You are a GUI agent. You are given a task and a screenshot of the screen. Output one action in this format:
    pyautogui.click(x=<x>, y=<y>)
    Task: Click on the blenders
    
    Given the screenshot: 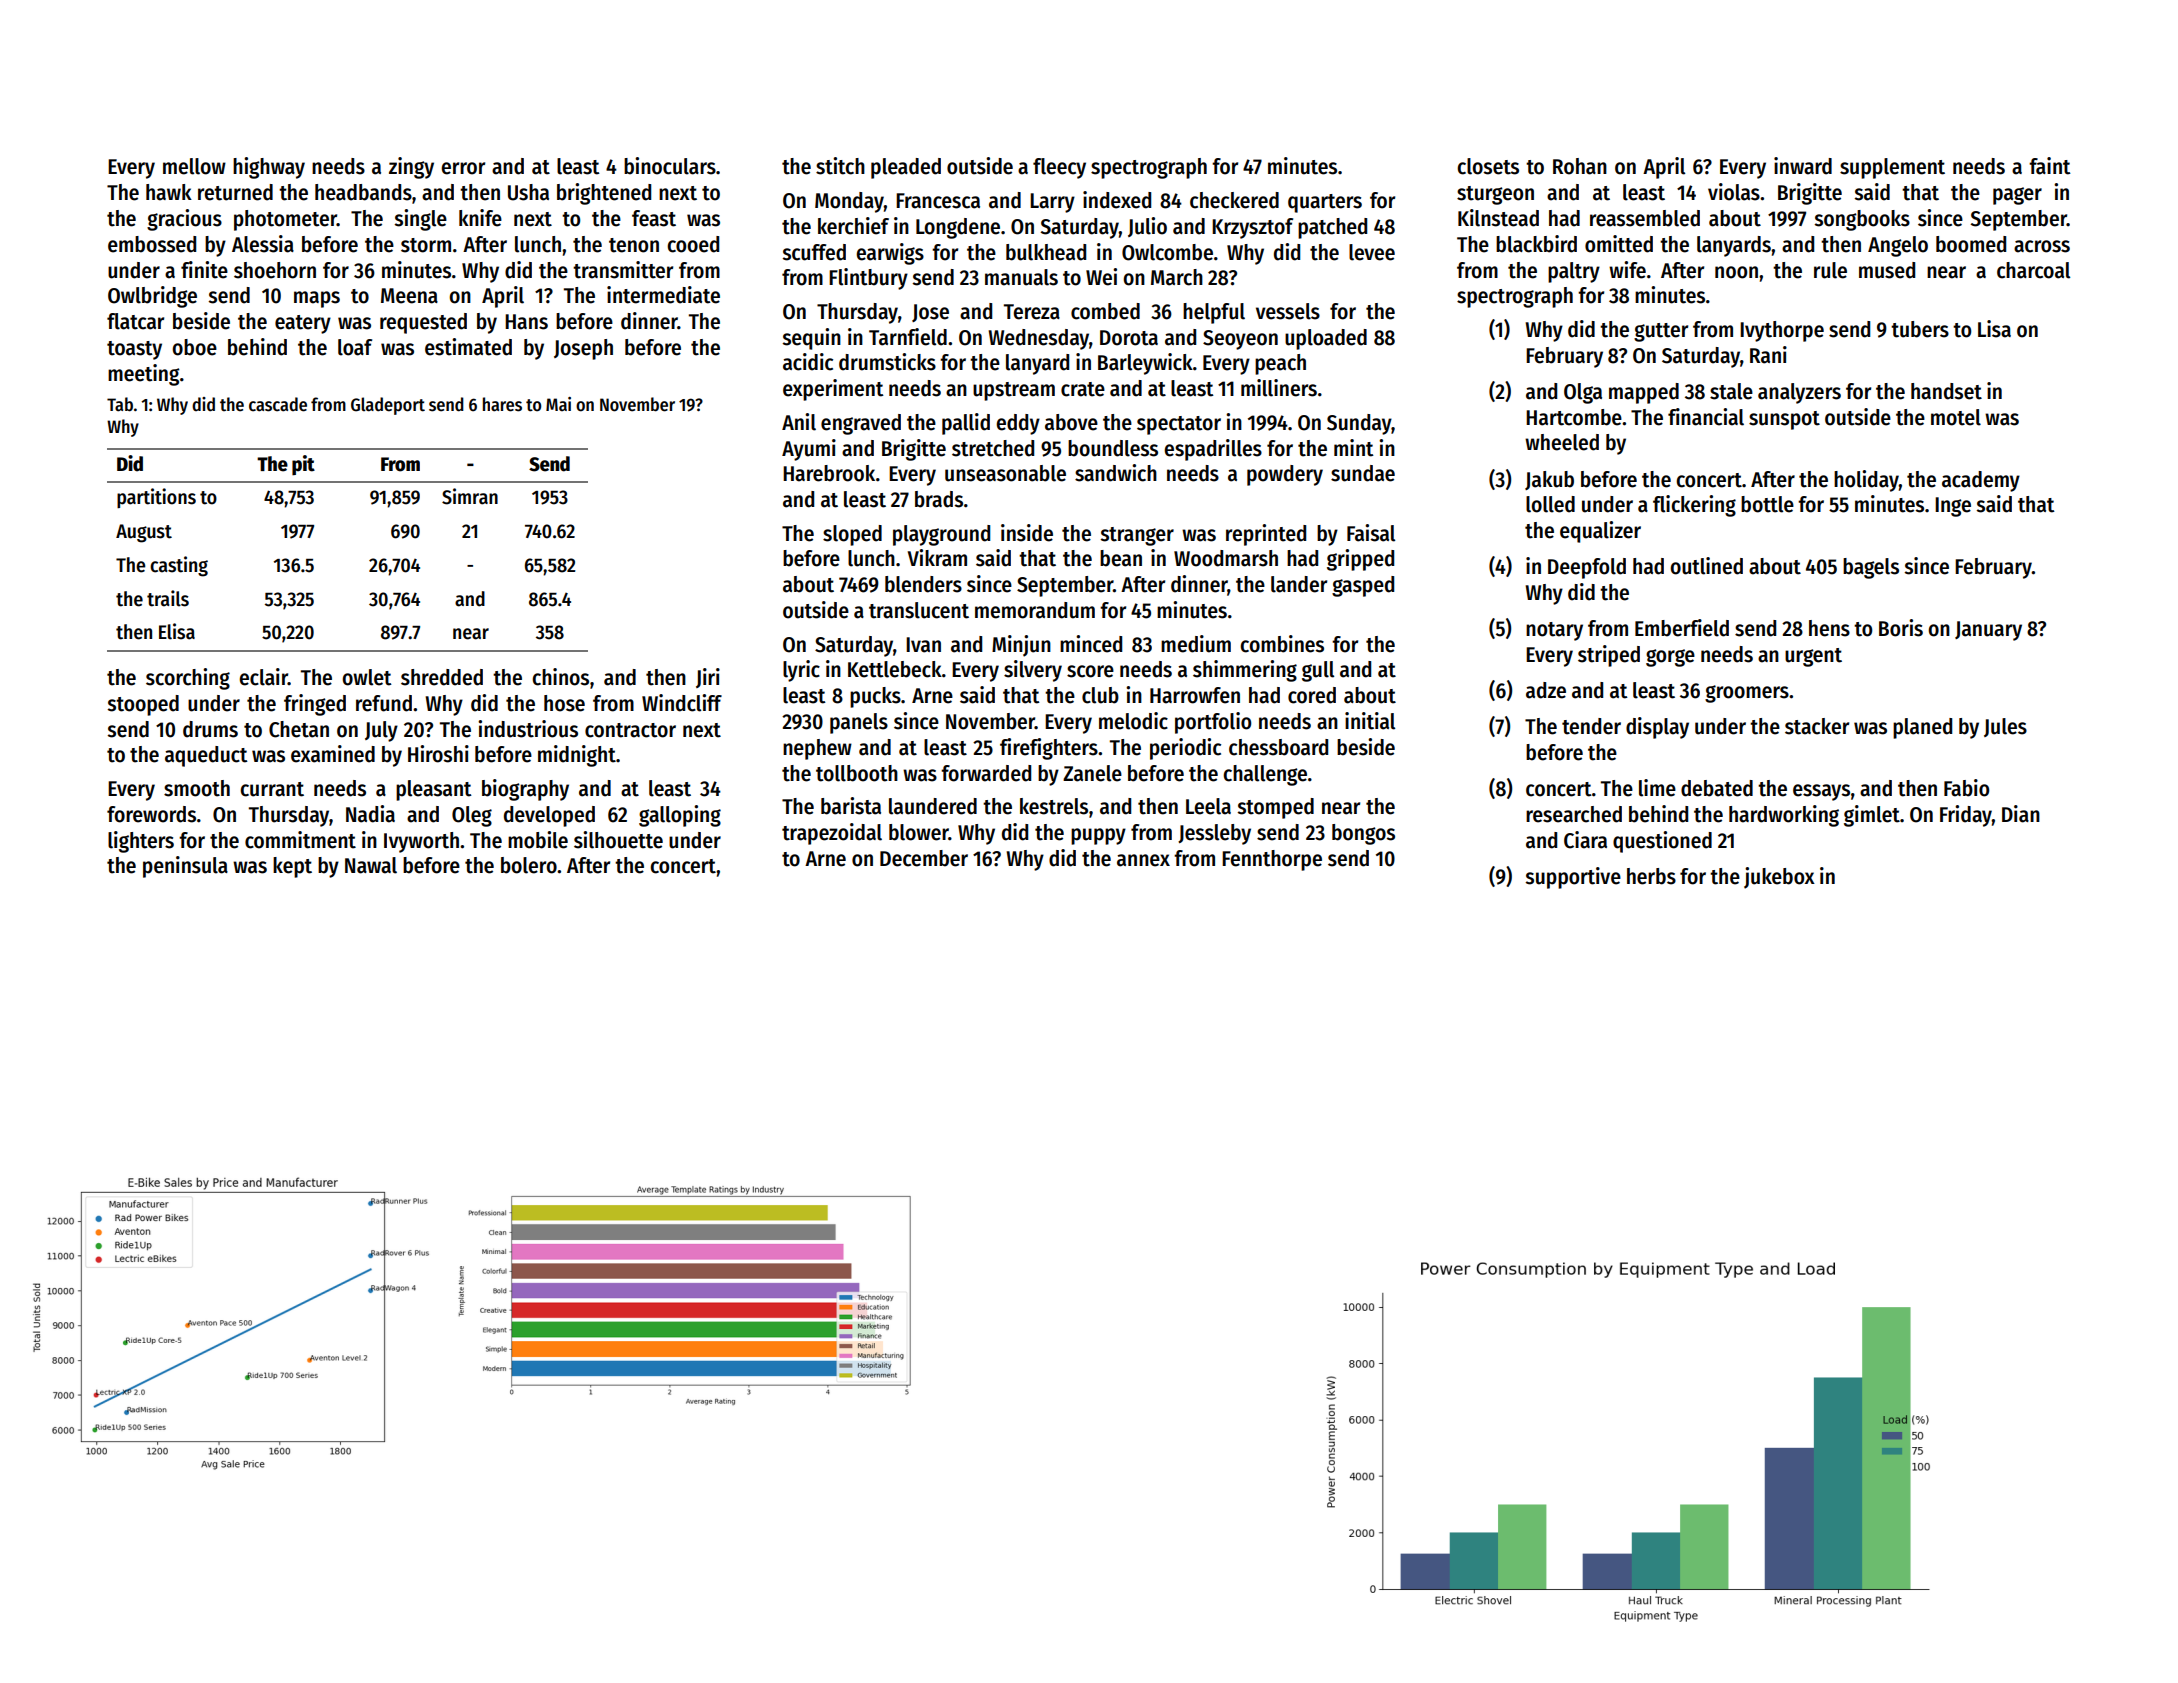 What is the action you would take?
    pyautogui.click(x=923, y=584)
